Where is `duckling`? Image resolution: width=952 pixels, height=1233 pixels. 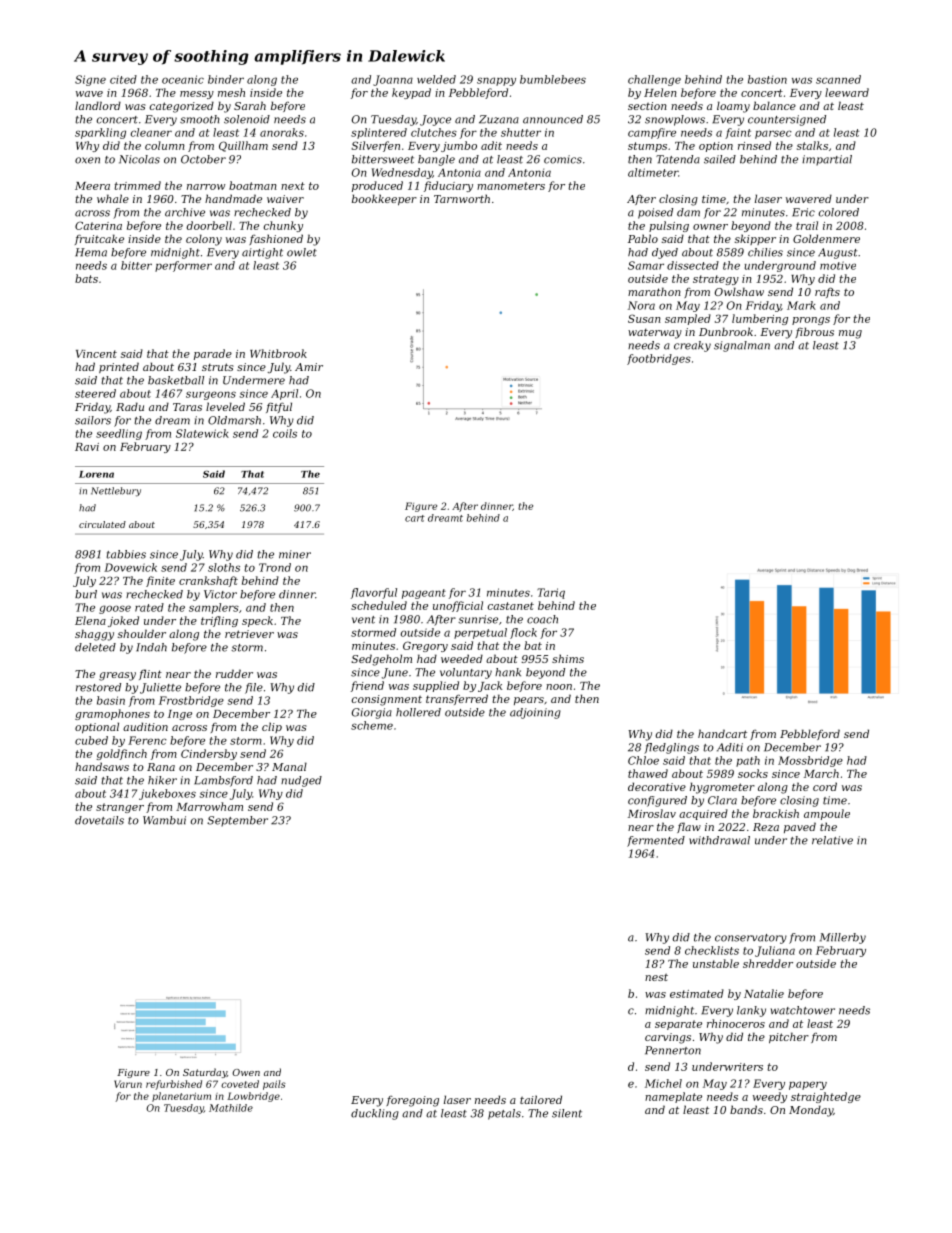
duckling is located at coordinates (375, 1114).
